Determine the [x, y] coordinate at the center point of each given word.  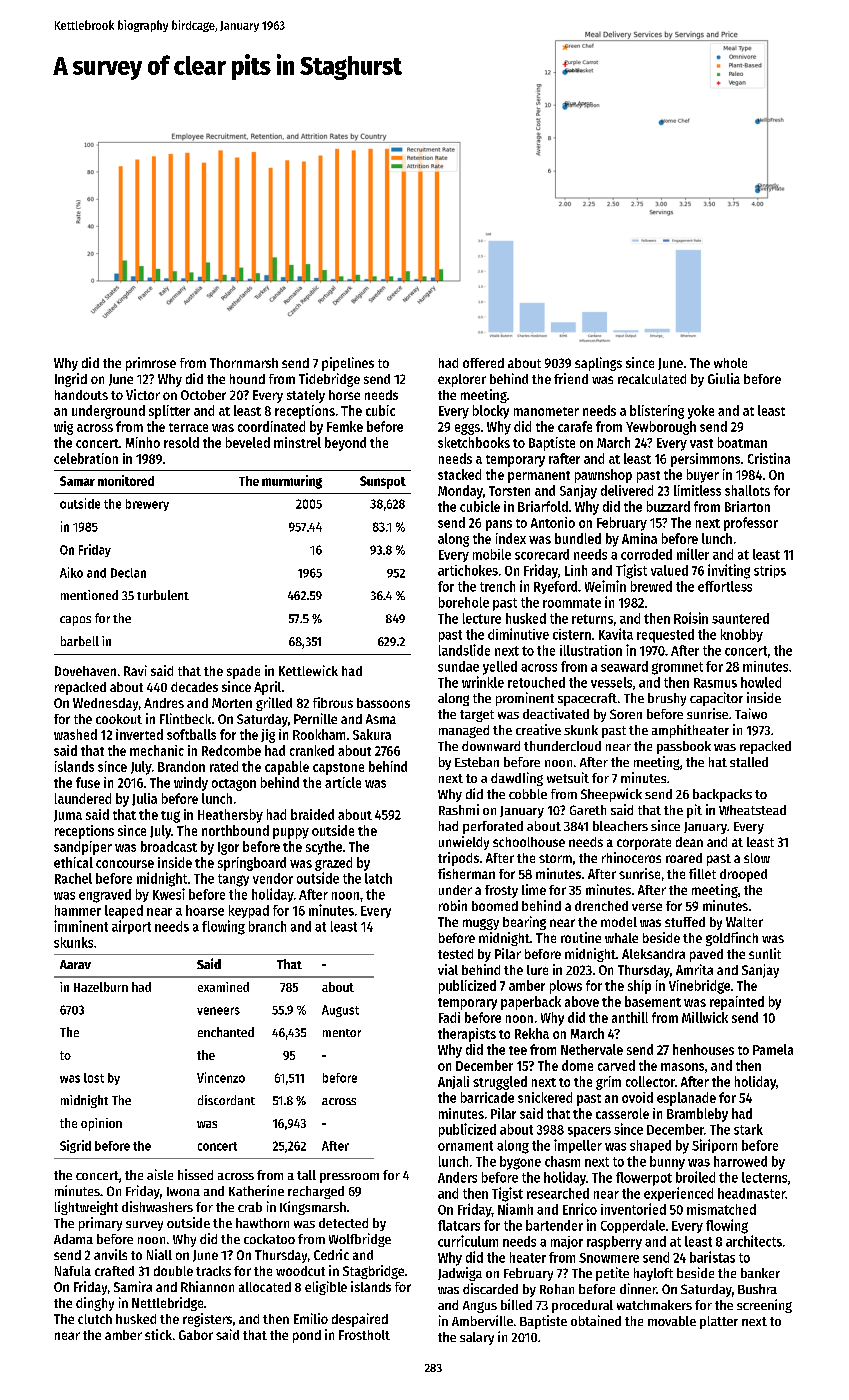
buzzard [668, 506]
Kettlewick [308, 670]
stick [158, 1334]
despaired [360, 1320]
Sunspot [383, 482]
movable [672, 1321]
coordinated [271, 426]
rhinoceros [631, 857]
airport [131, 927]
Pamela [773, 1049]
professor [751, 524]
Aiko [71, 572]
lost [94, 1078]
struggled [500, 1083]
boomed [495, 906]
